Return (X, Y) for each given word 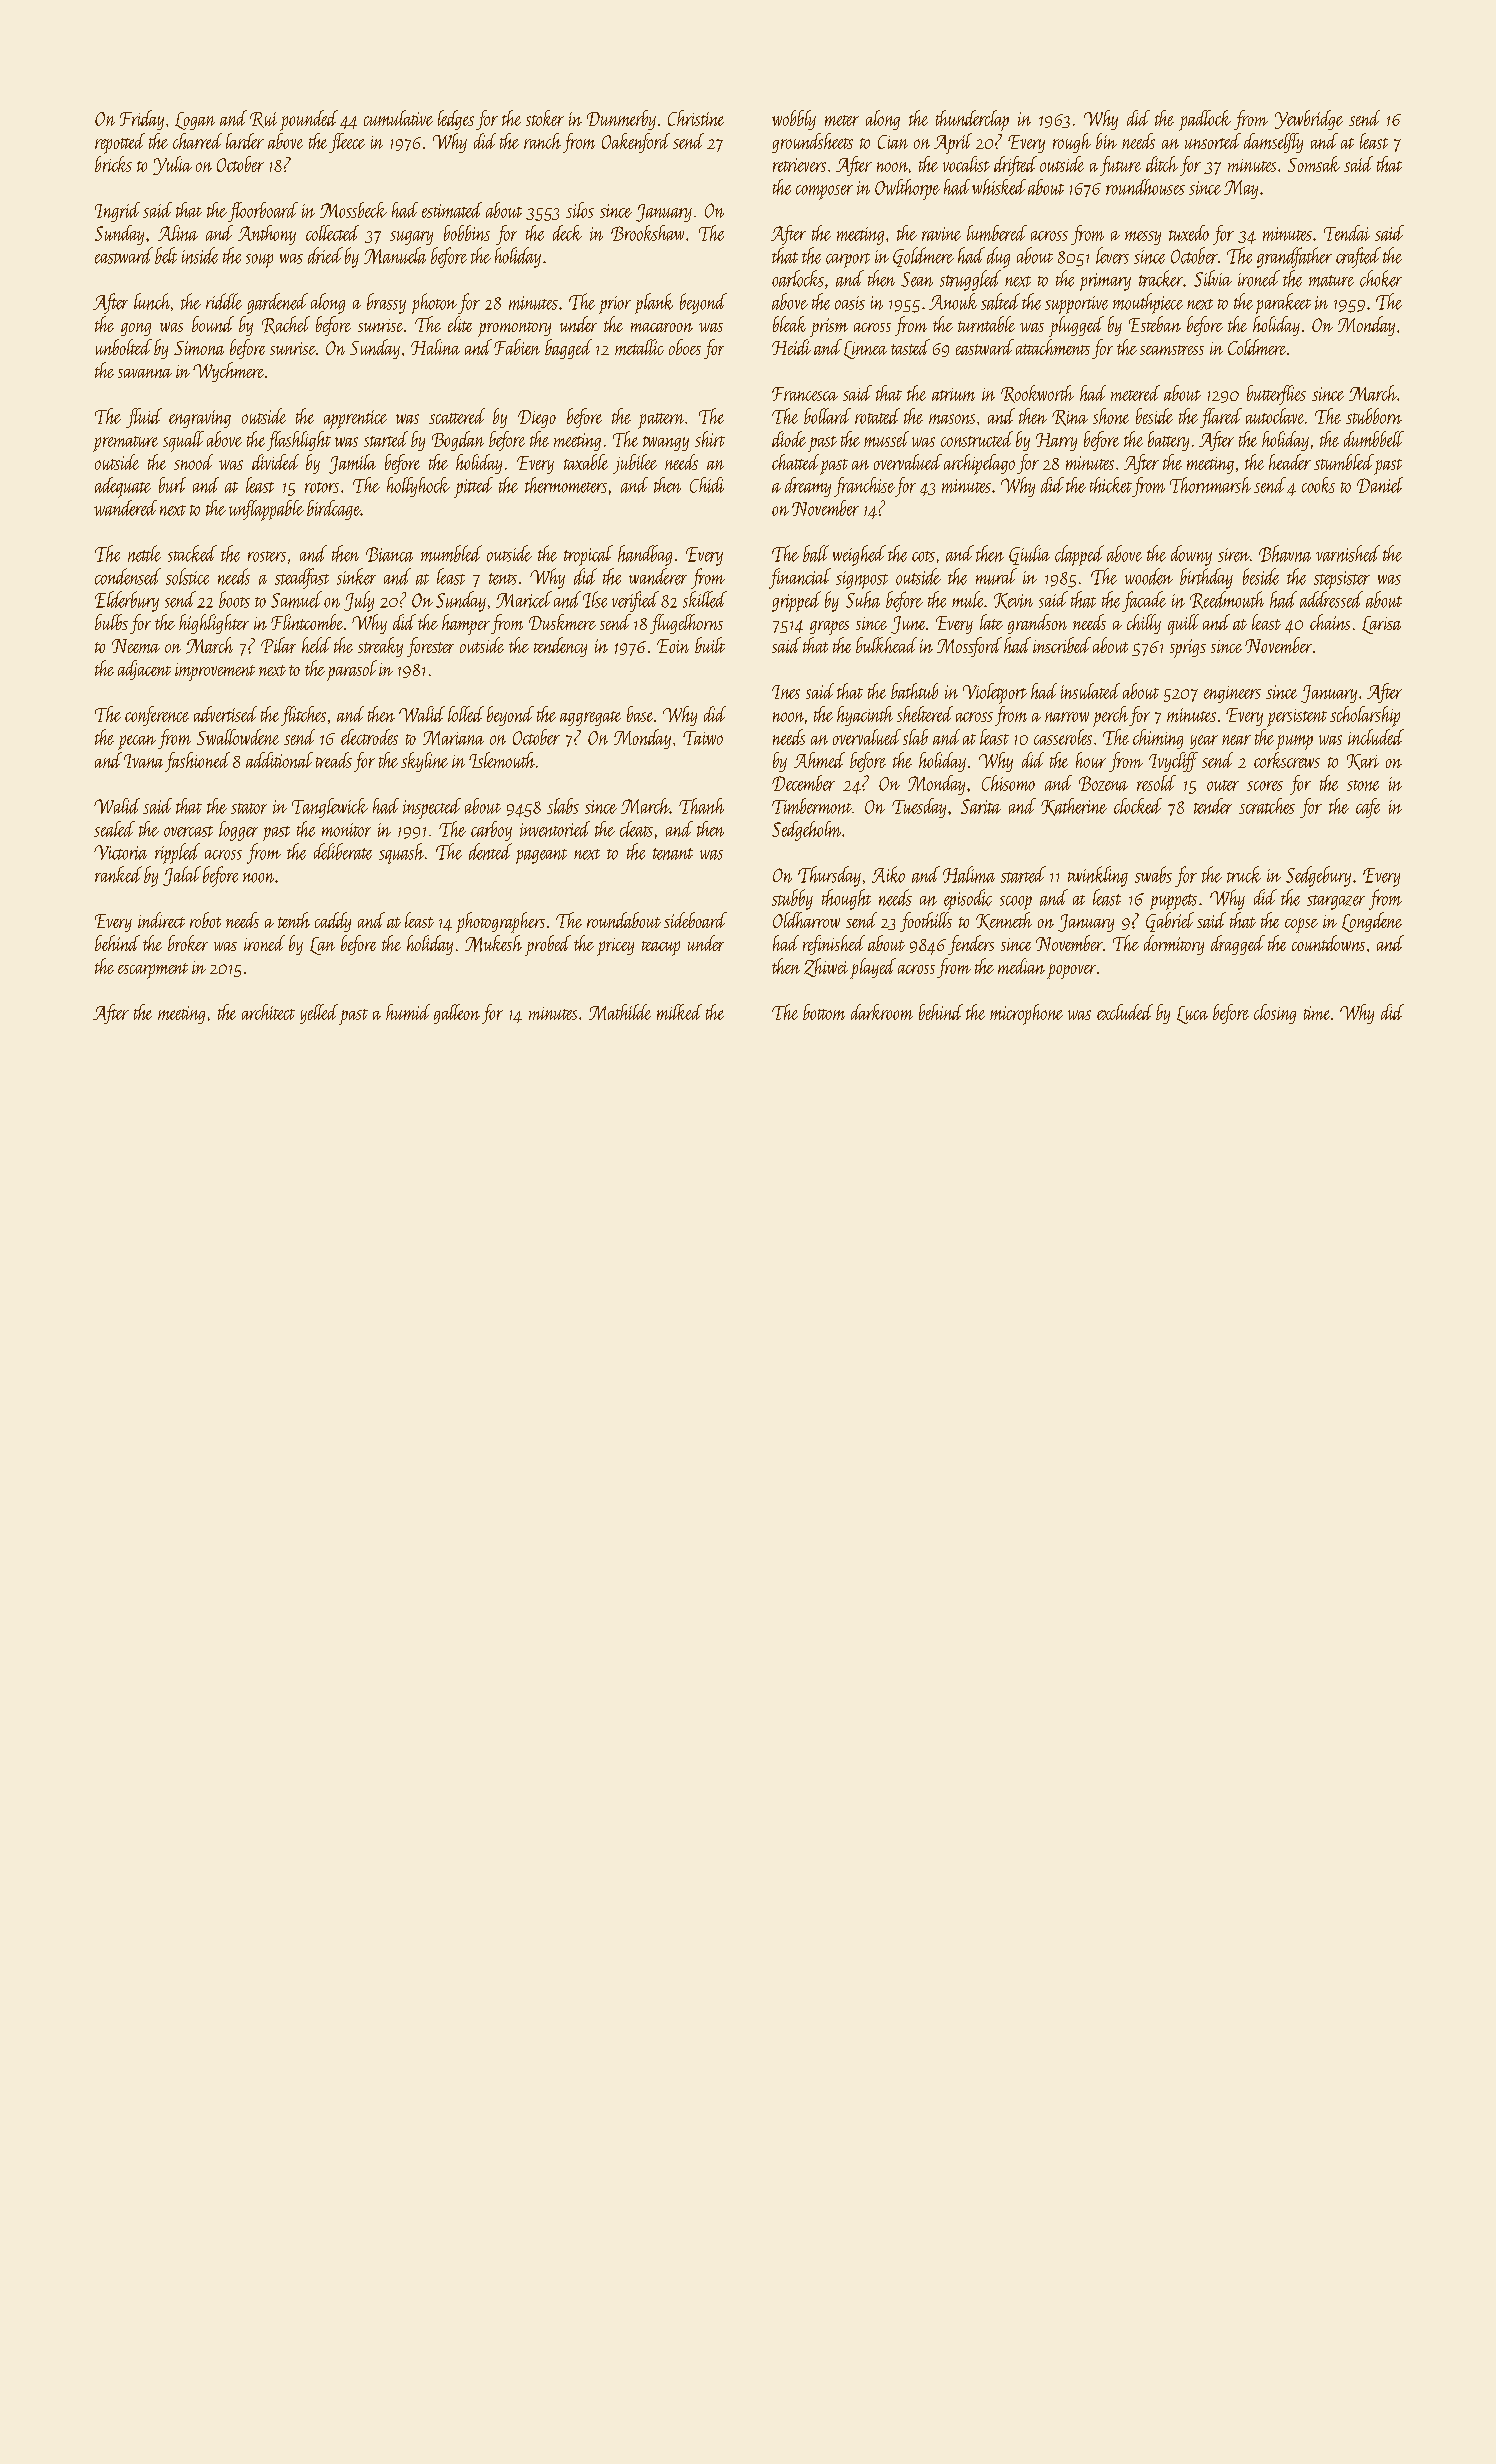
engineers (1232, 694)
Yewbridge (1309, 120)
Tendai (1347, 233)
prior (615, 305)
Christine (696, 118)
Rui (263, 120)
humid (408, 1012)
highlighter (214, 624)
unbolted (124, 347)
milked (679, 1012)
